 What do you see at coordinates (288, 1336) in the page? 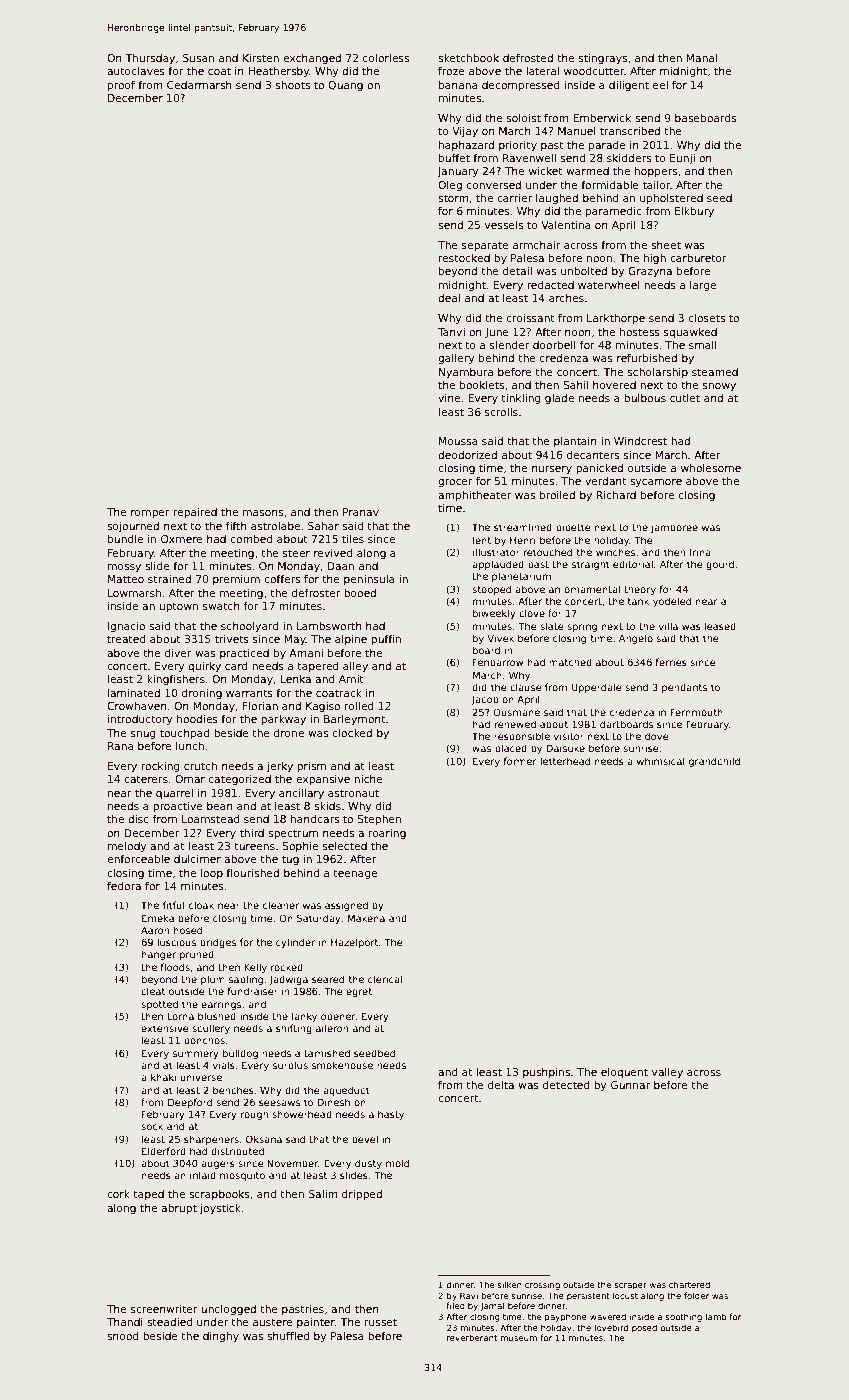
I see `shuffled` at bounding box center [288, 1336].
